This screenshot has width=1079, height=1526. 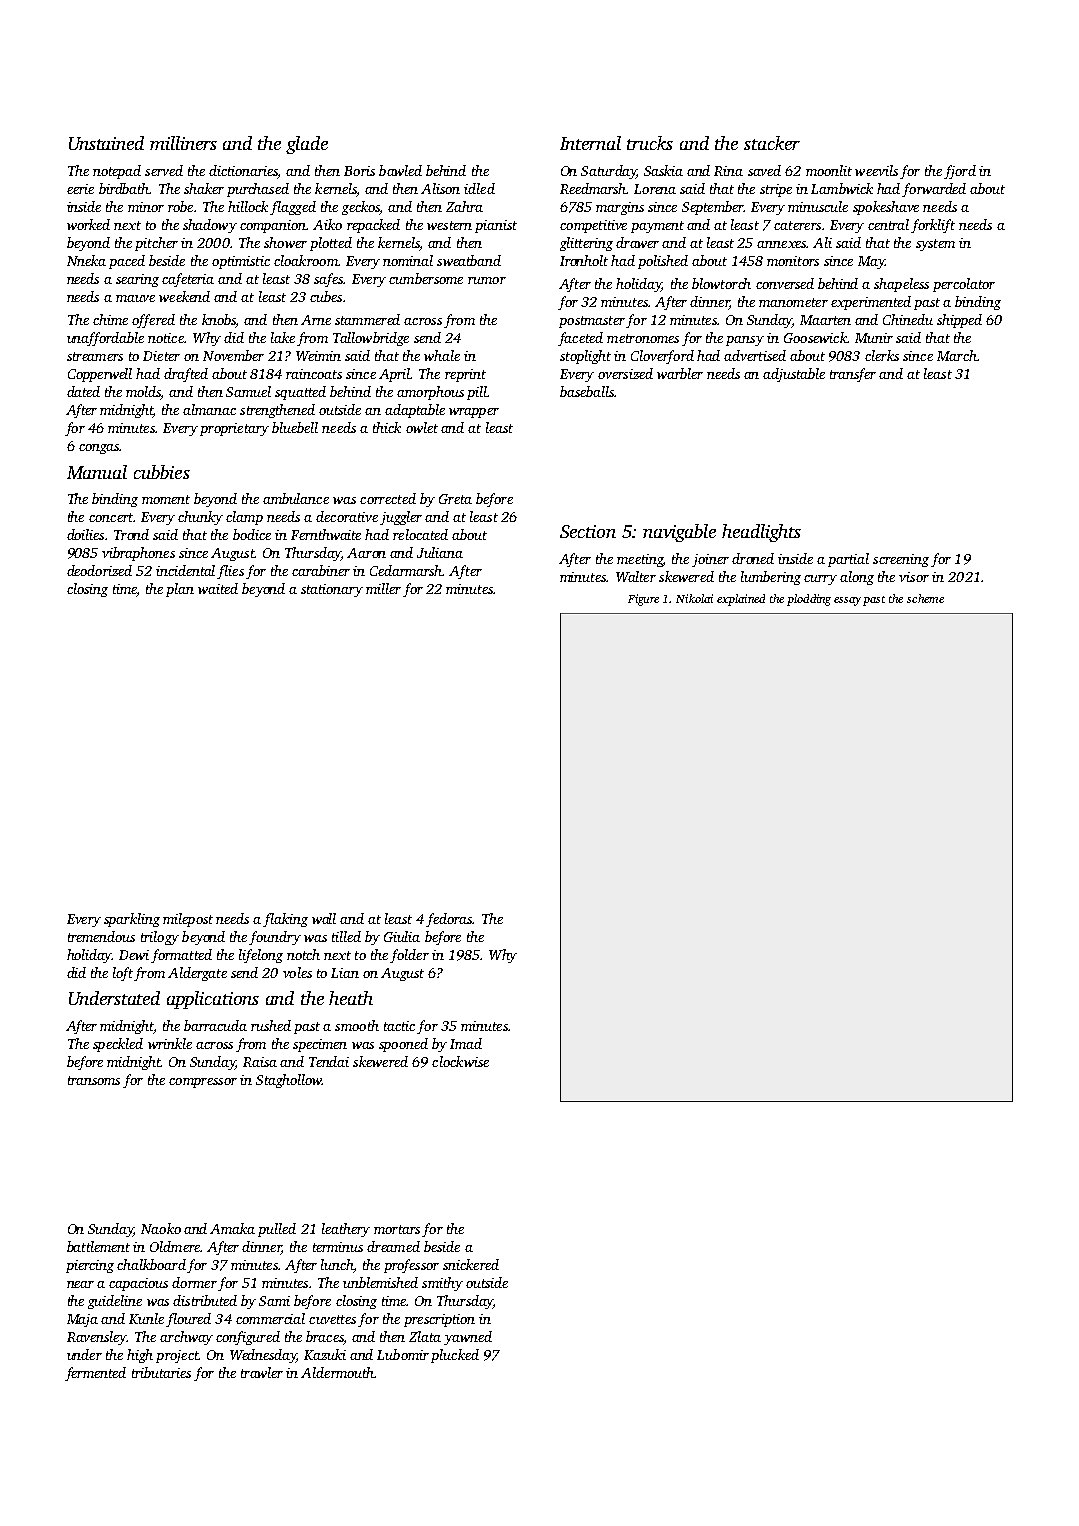 I want to click on milliners, so click(x=183, y=143).
